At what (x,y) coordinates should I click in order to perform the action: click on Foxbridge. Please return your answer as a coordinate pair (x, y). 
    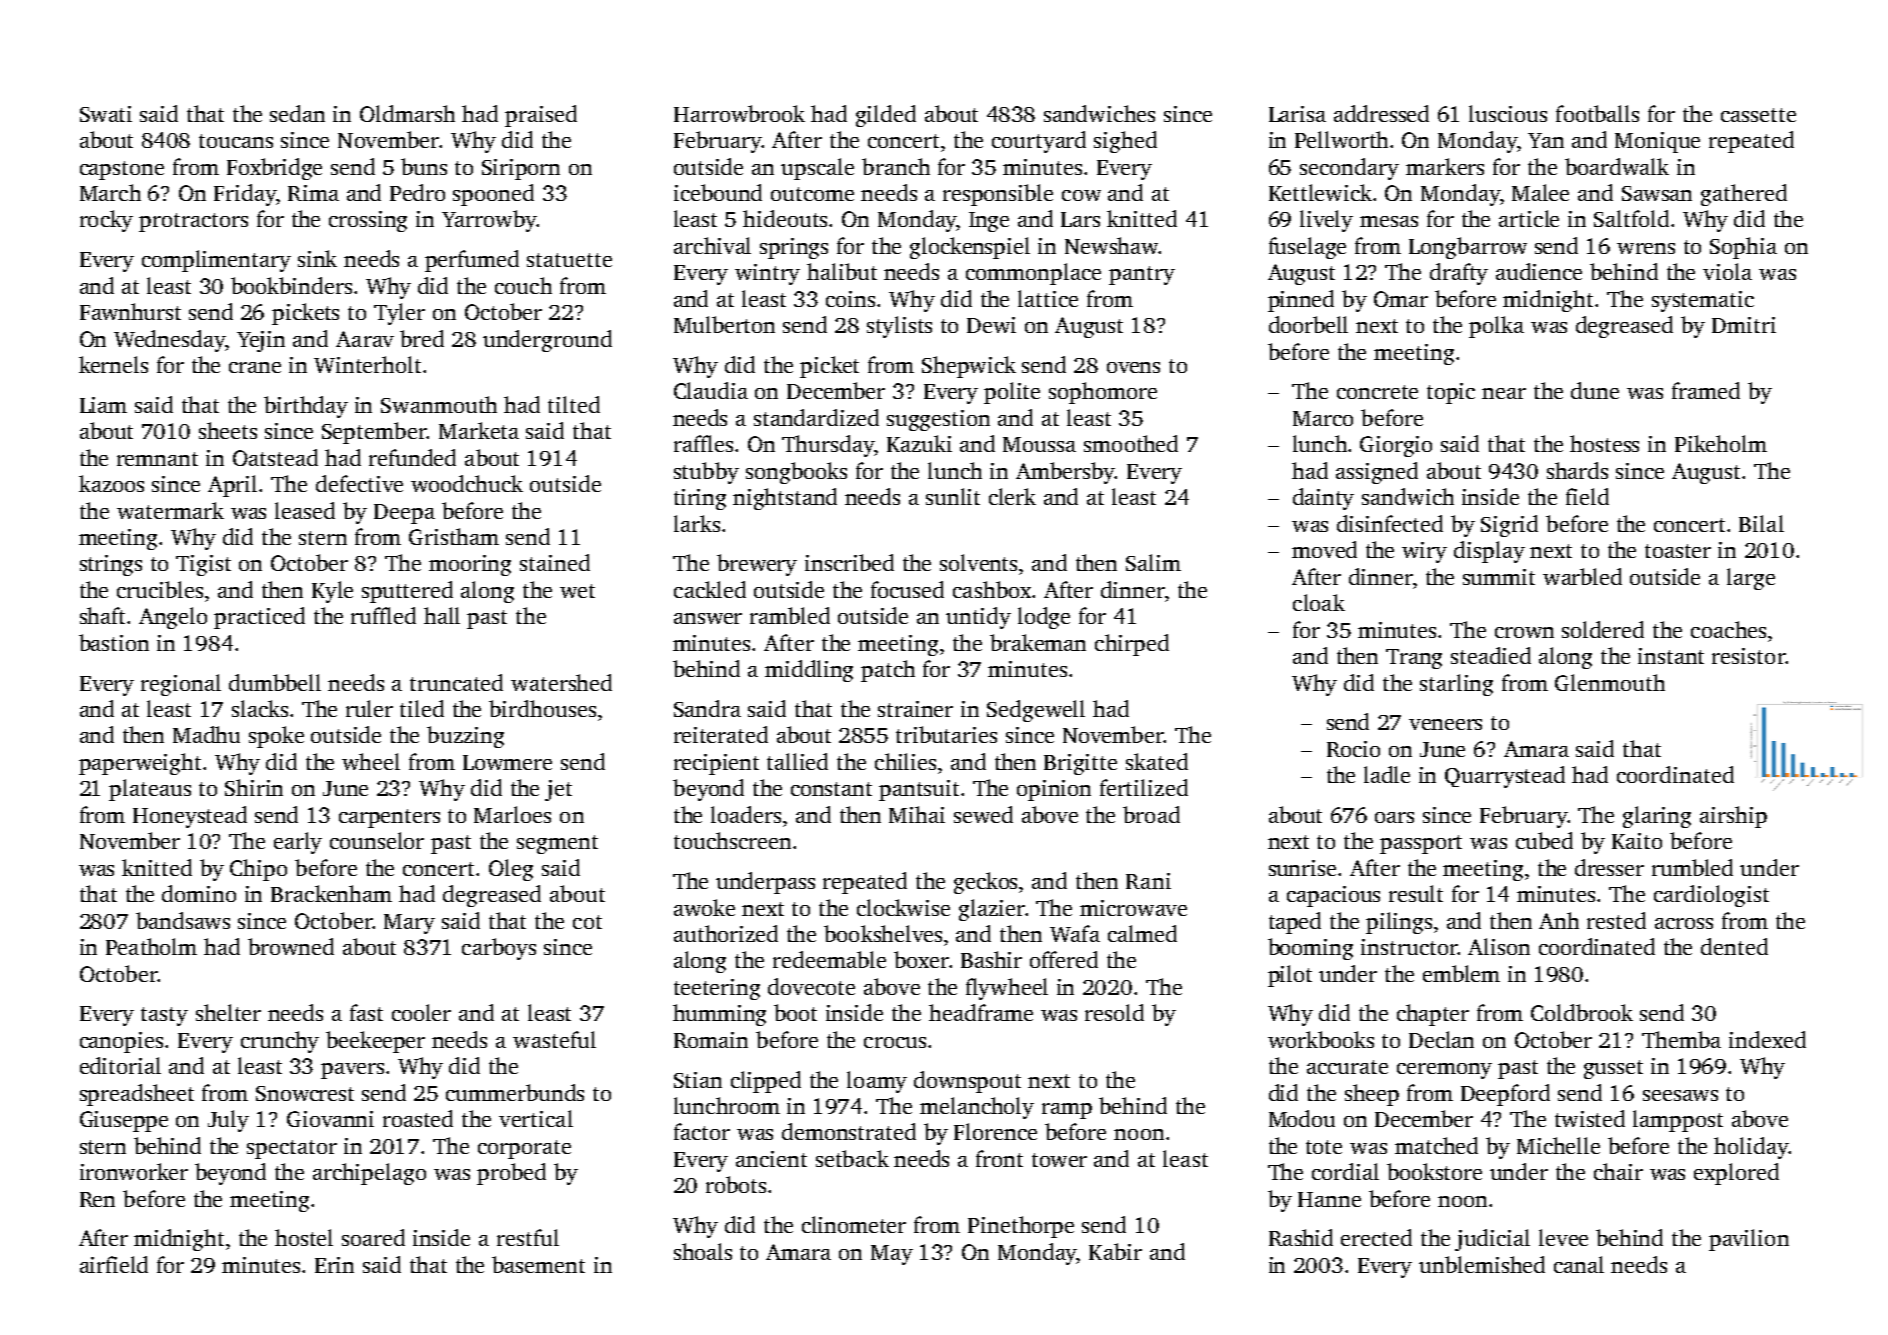
    Looking at the image, I should click on (274, 169).
